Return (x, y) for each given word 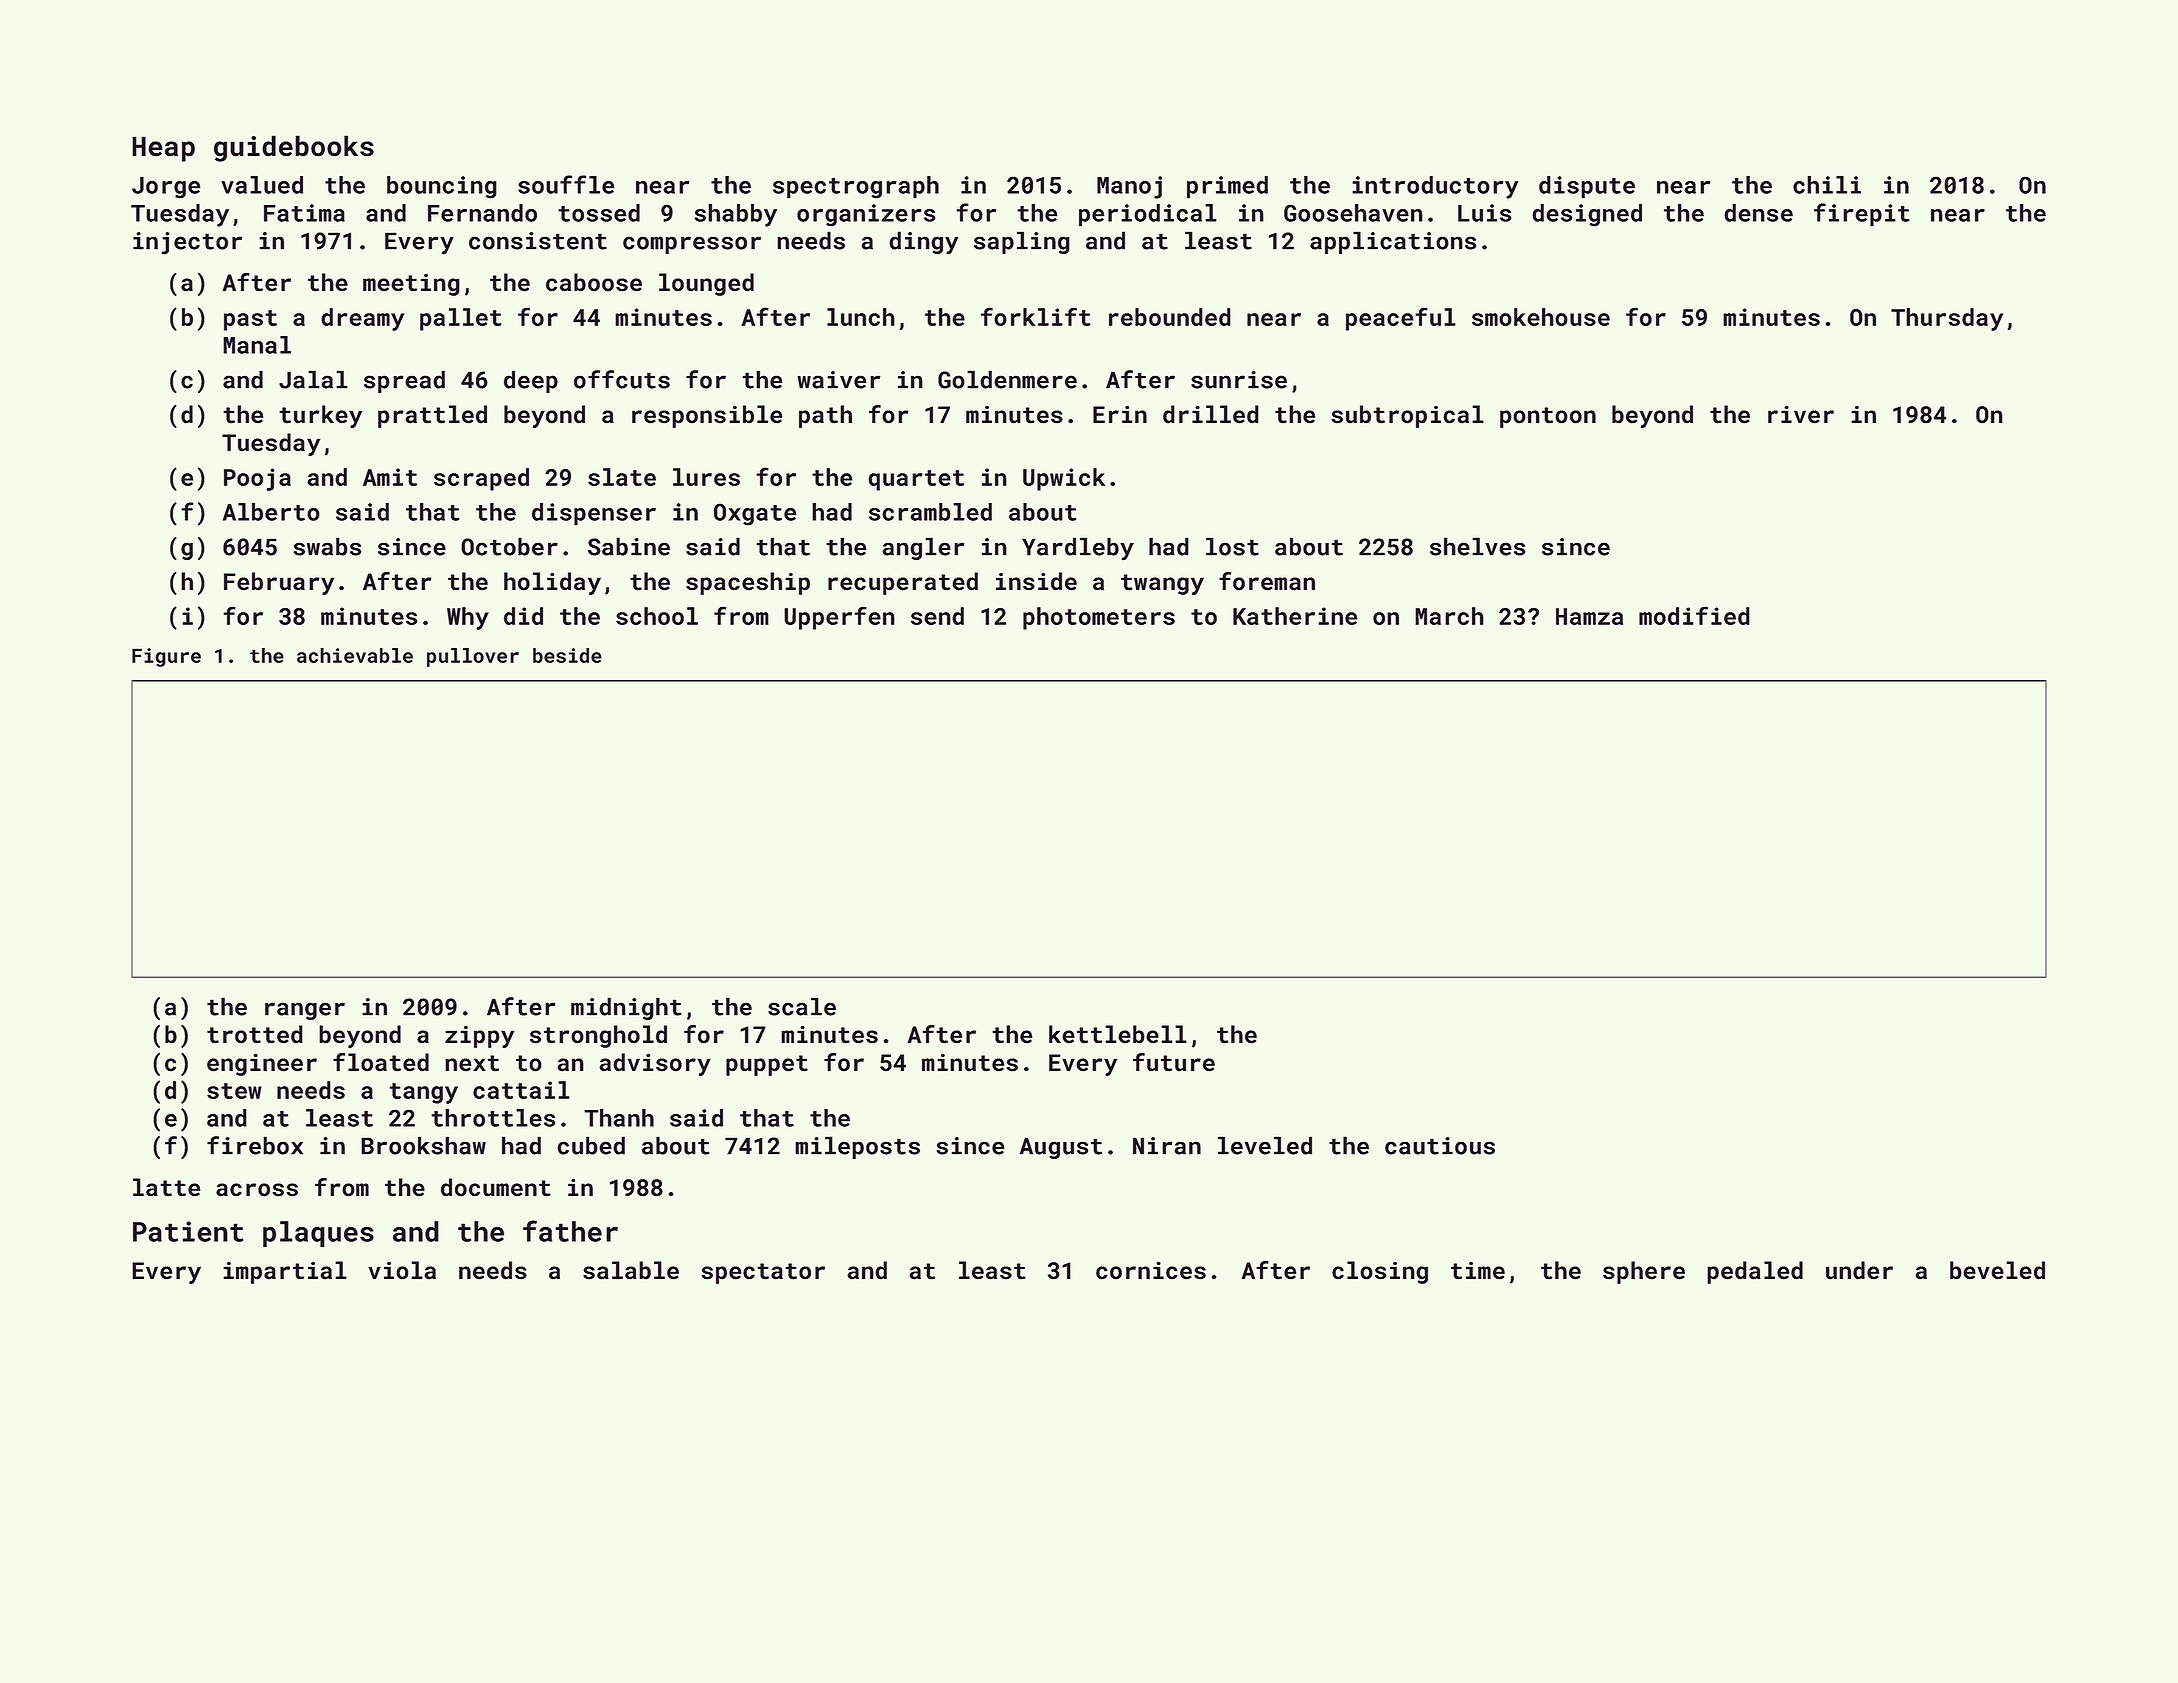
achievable (355, 655)
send (937, 616)
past (250, 320)
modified (1694, 615)
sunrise (1239, 380)
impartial (285, 1272)
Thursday (1947, 319)
